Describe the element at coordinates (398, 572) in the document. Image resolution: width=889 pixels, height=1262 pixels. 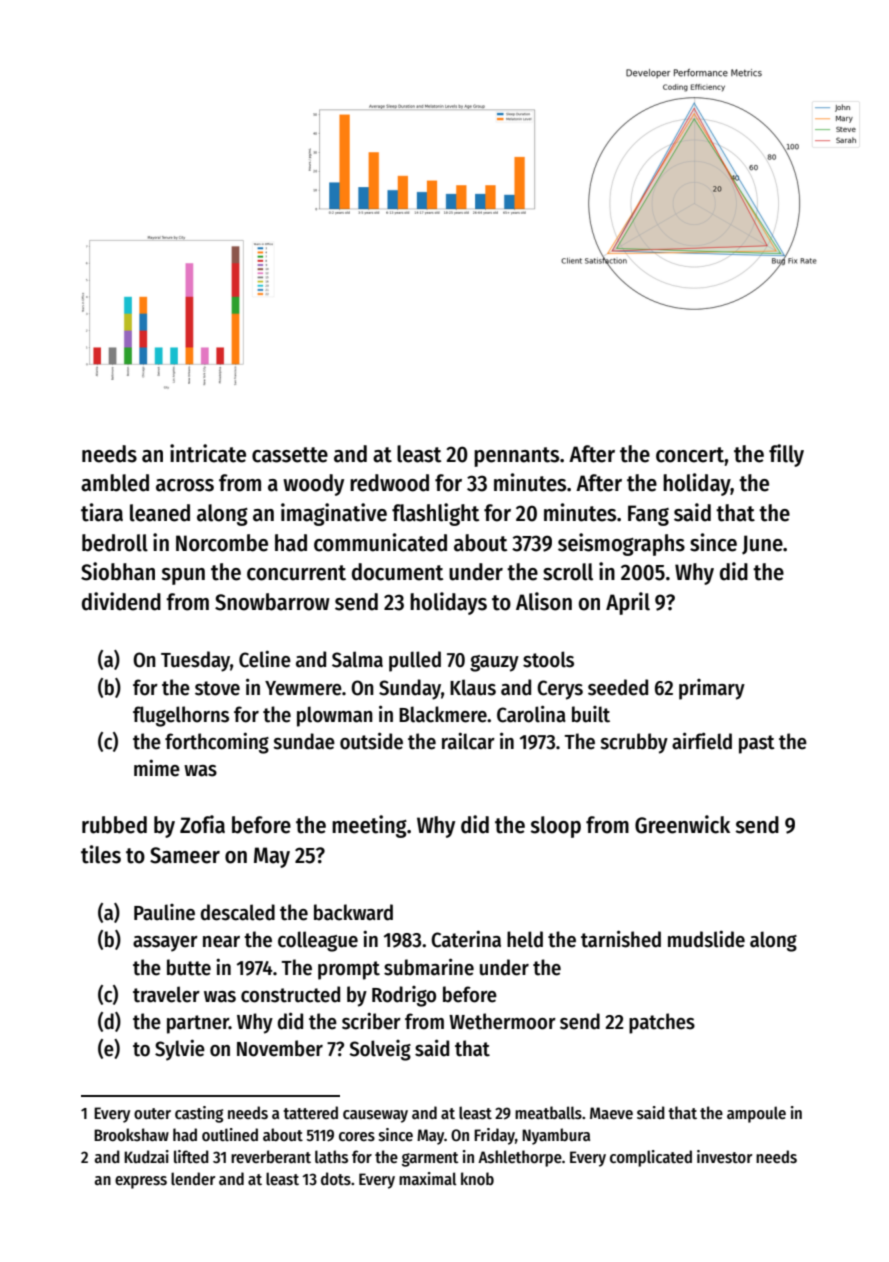
I see `document` at that location.
